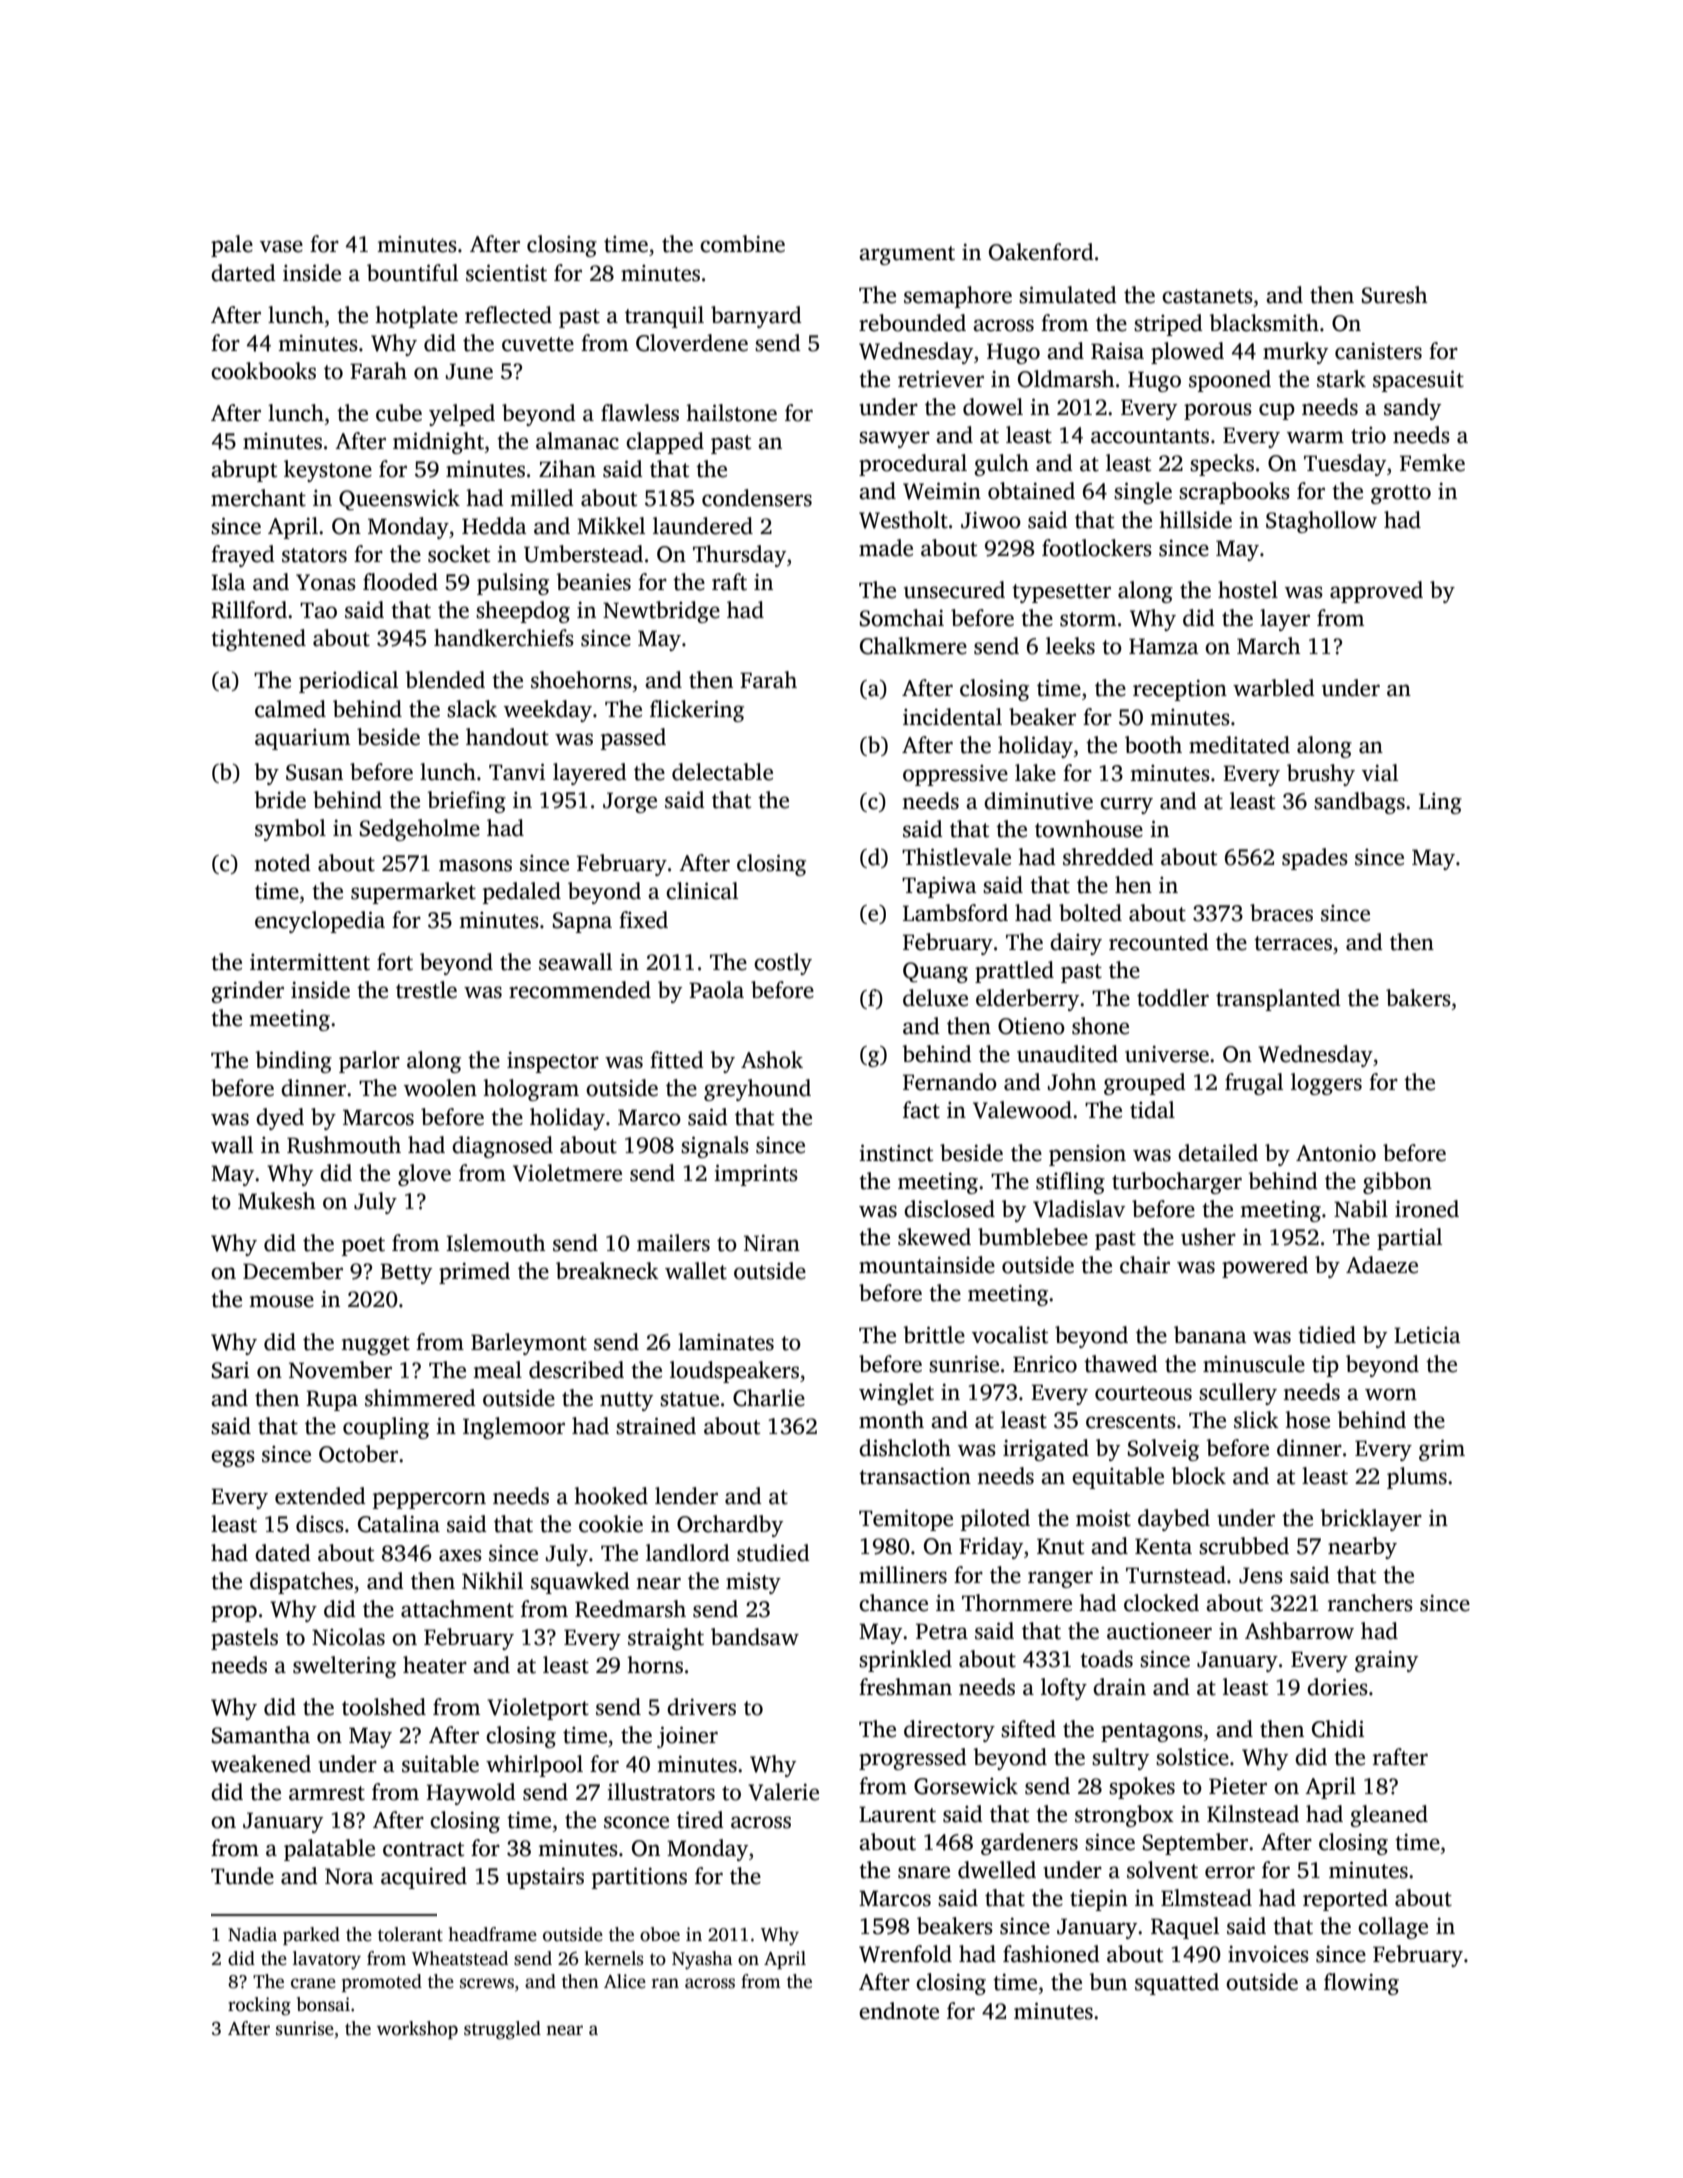 This image has height=2178, width=1683. I want to click on Suresh, so click(1395, 295).
